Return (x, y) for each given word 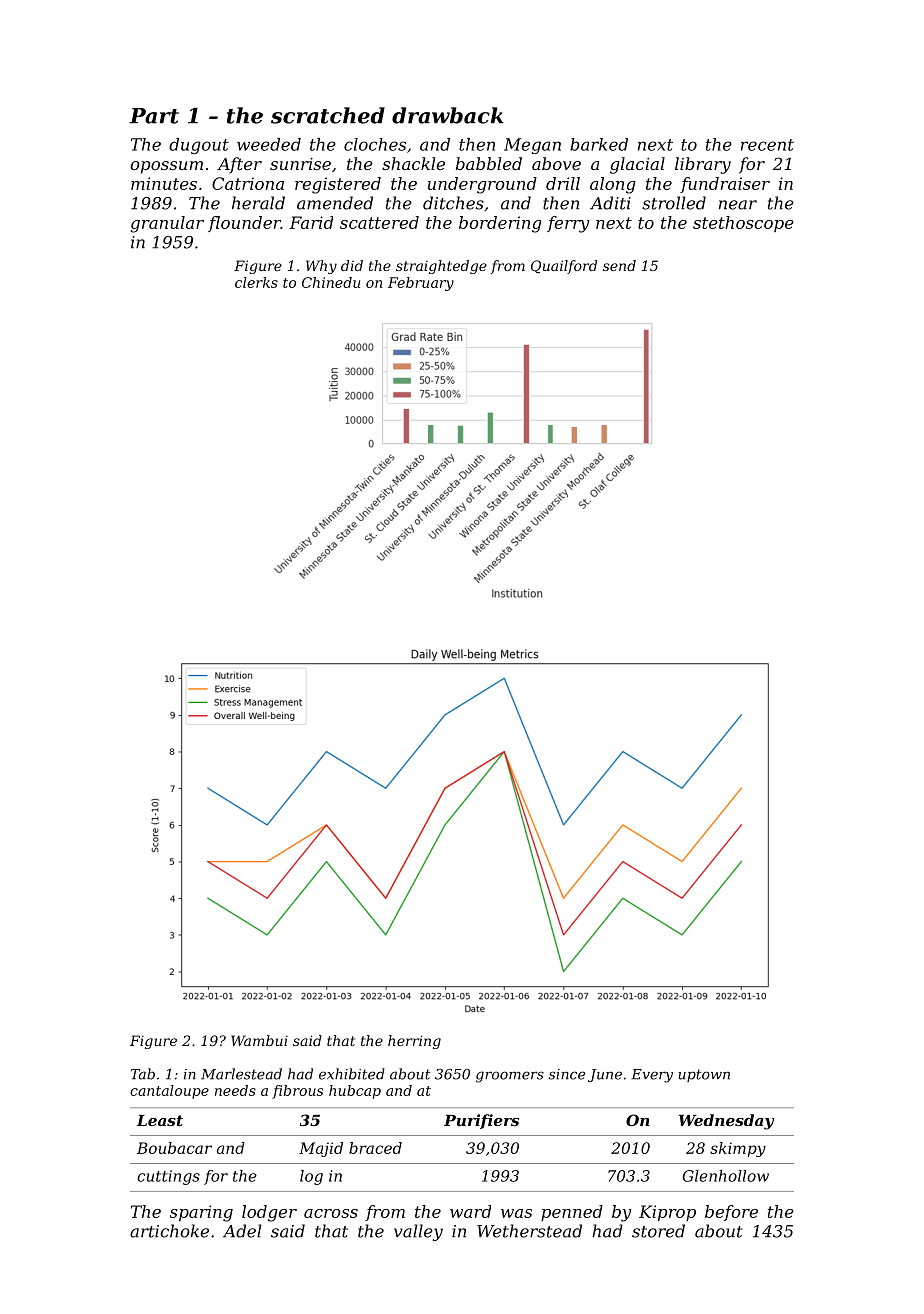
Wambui (259, 1040)
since (567, 1074)
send (619, 265)
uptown (704, 1075)
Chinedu (331, 282)
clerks (256, 282)
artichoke (169, 1231)
